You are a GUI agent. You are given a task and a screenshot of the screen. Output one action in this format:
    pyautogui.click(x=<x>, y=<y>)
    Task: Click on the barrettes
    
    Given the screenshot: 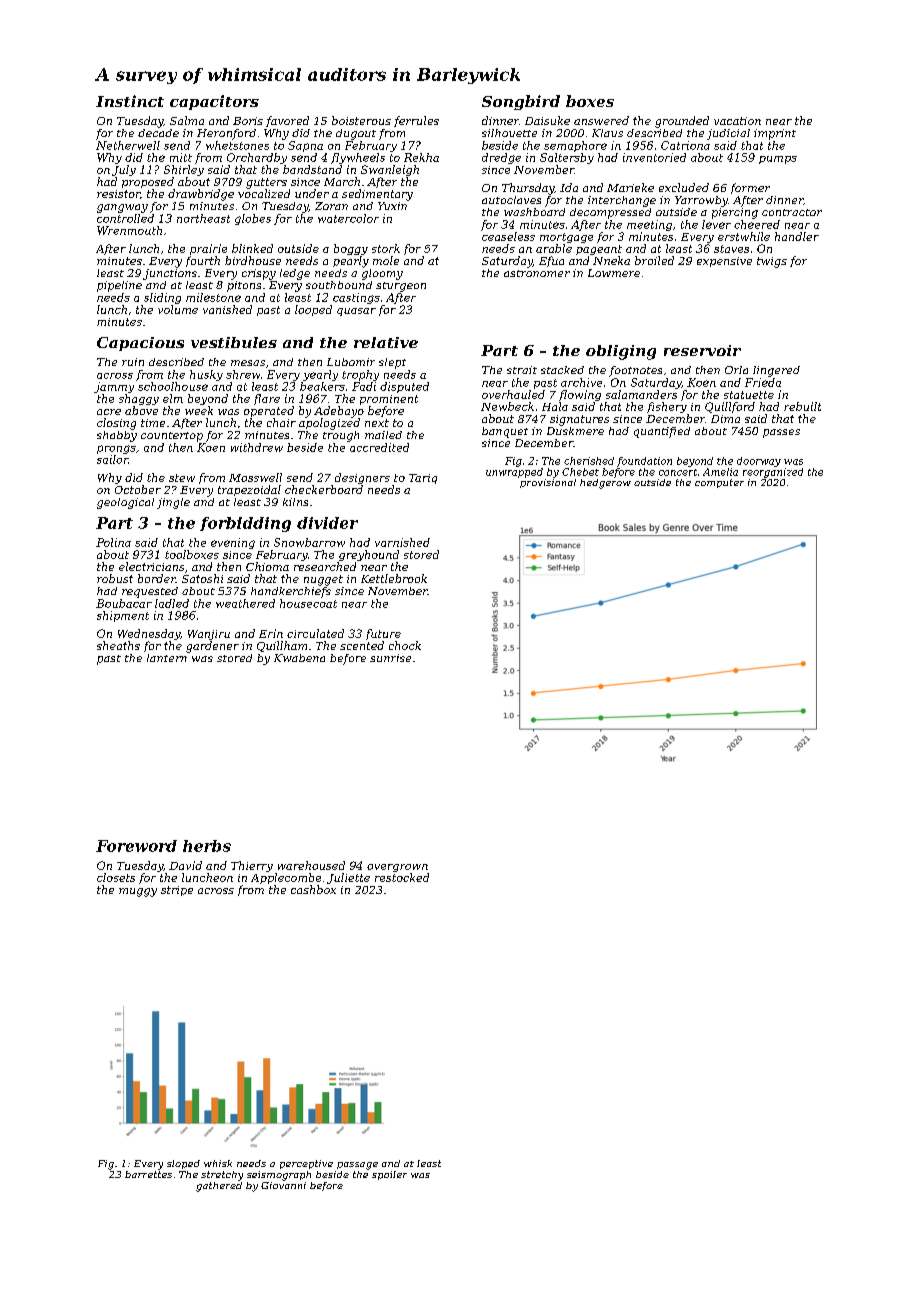 What is the action you would take?
    pyautogui.click(x=148, y=1174)
